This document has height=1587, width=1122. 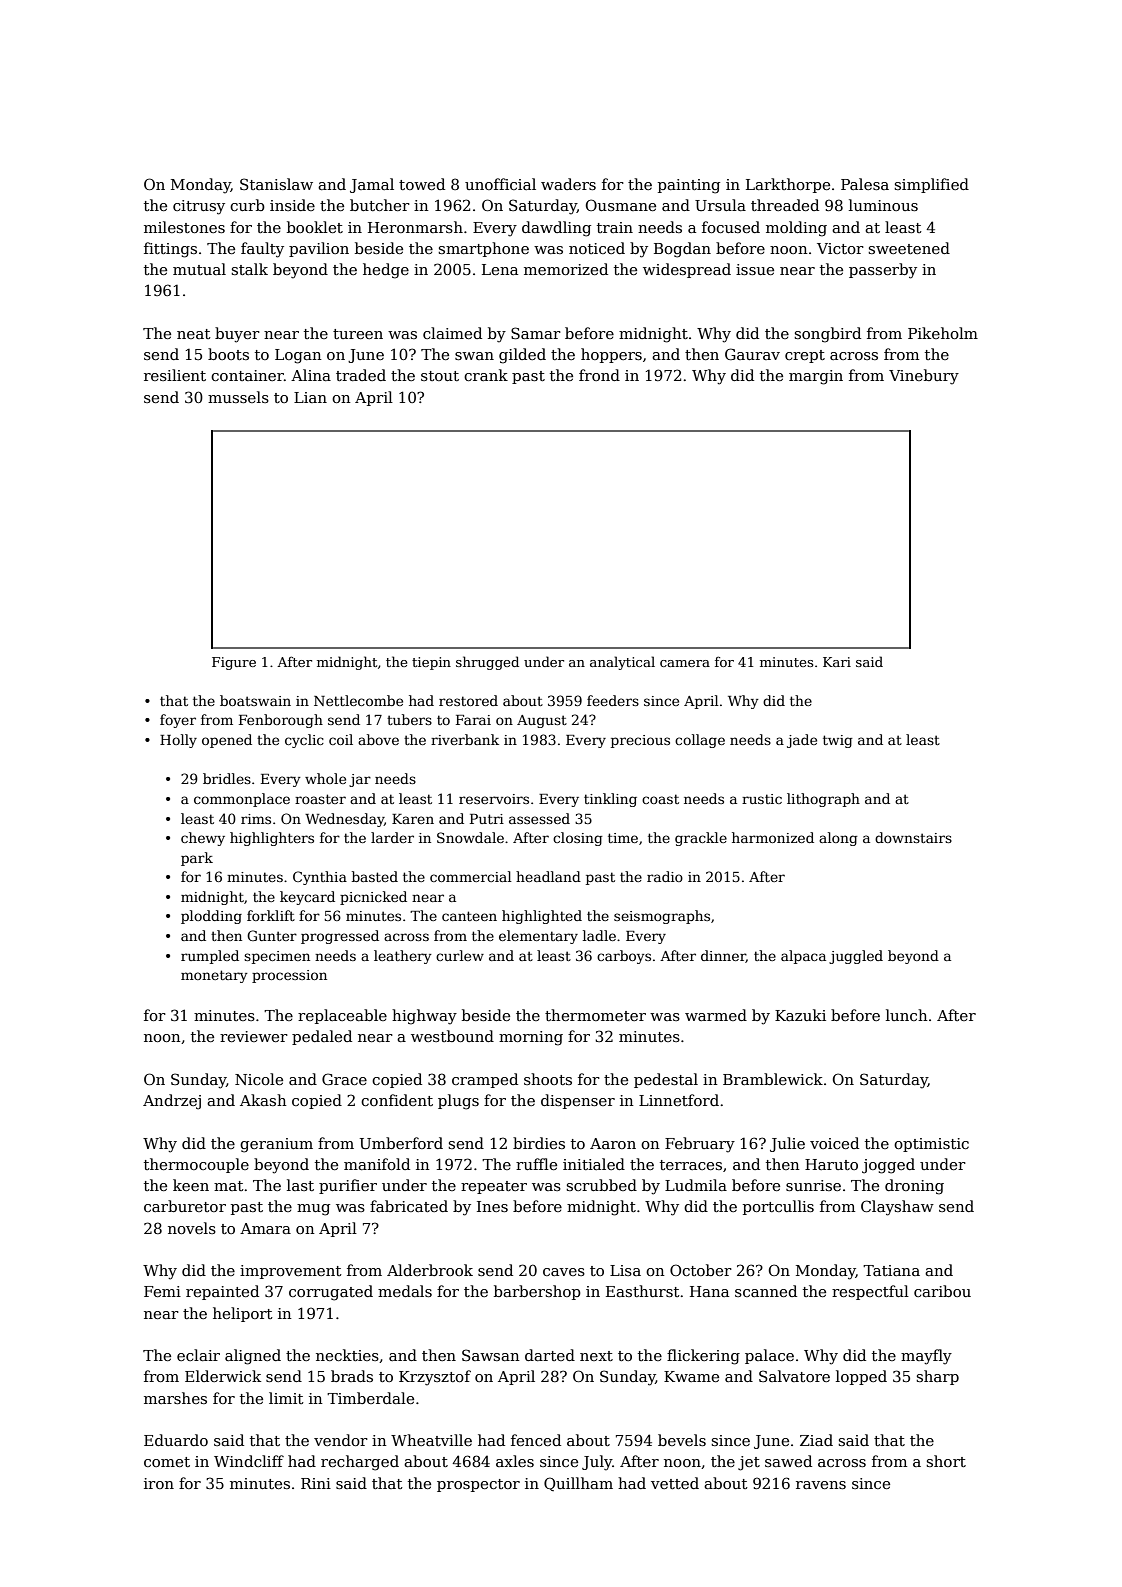 I want to click on Andrzej, so click(x=172, y=1102).
